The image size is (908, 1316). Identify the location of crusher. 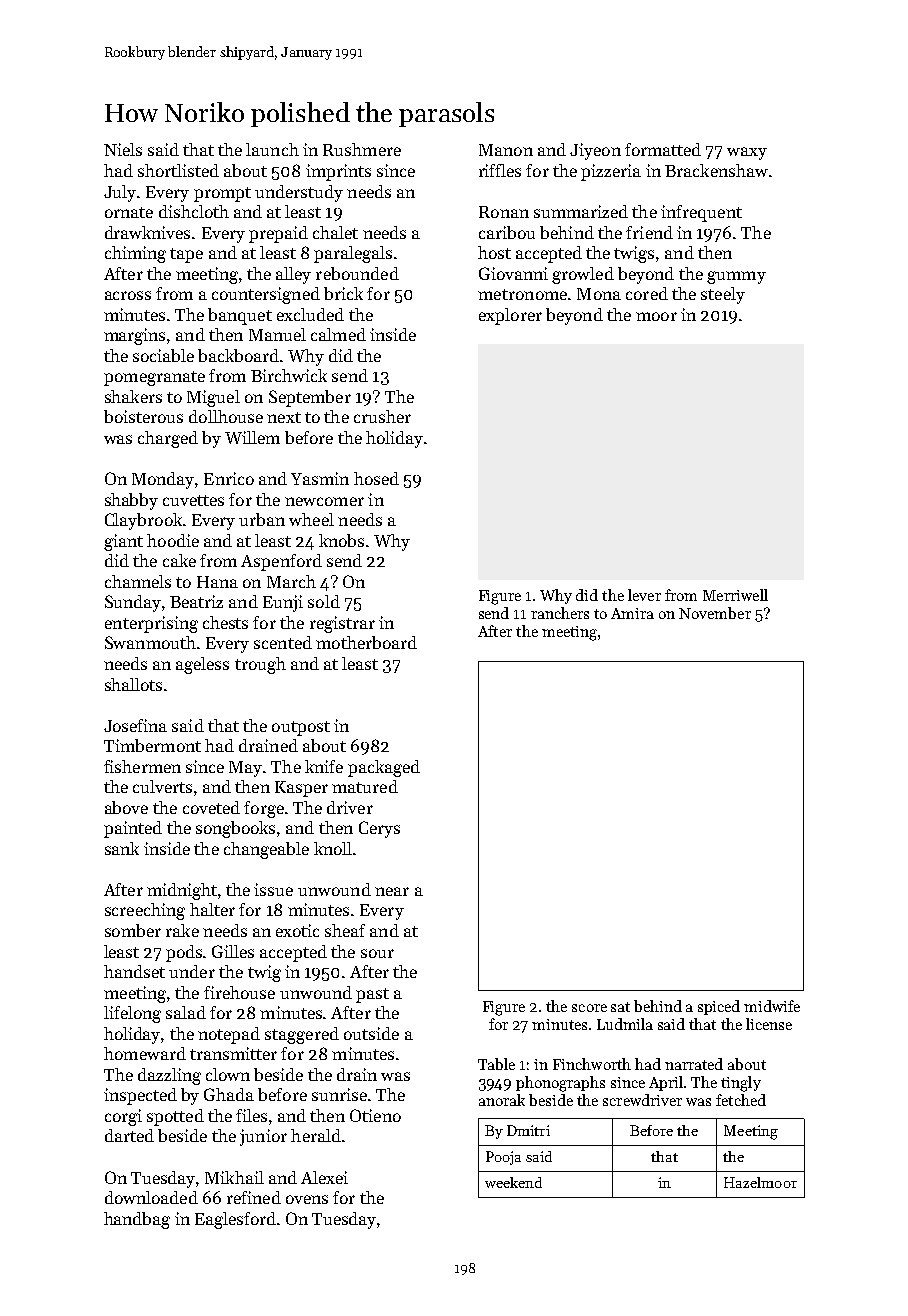
(382, 416).
